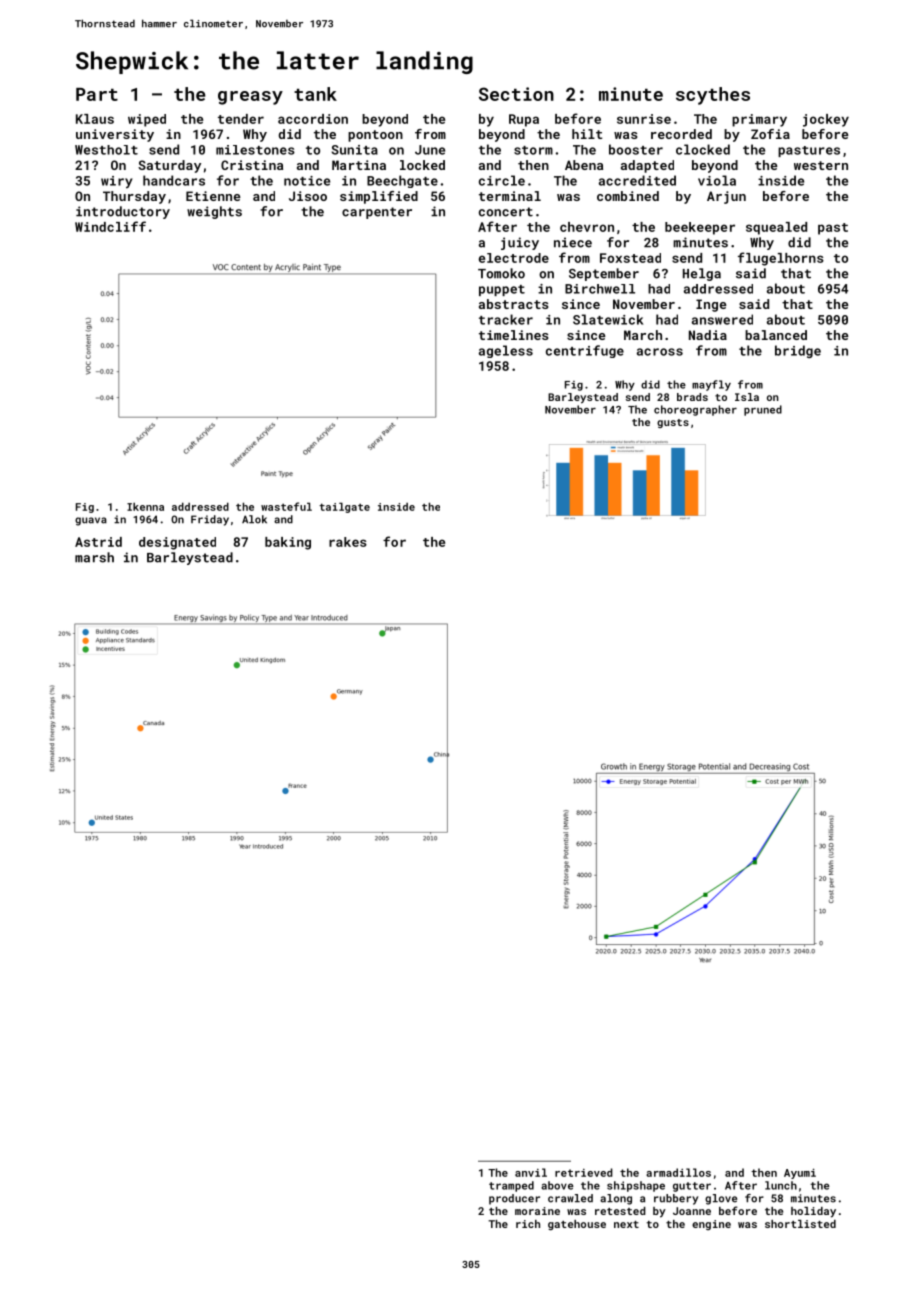 Image resolution: width=924 pixels, height=1308 pixels. What do you see at coordinates (506, 319) in the screenshot?
I see `tracker` at bounding box center [506, 319].
